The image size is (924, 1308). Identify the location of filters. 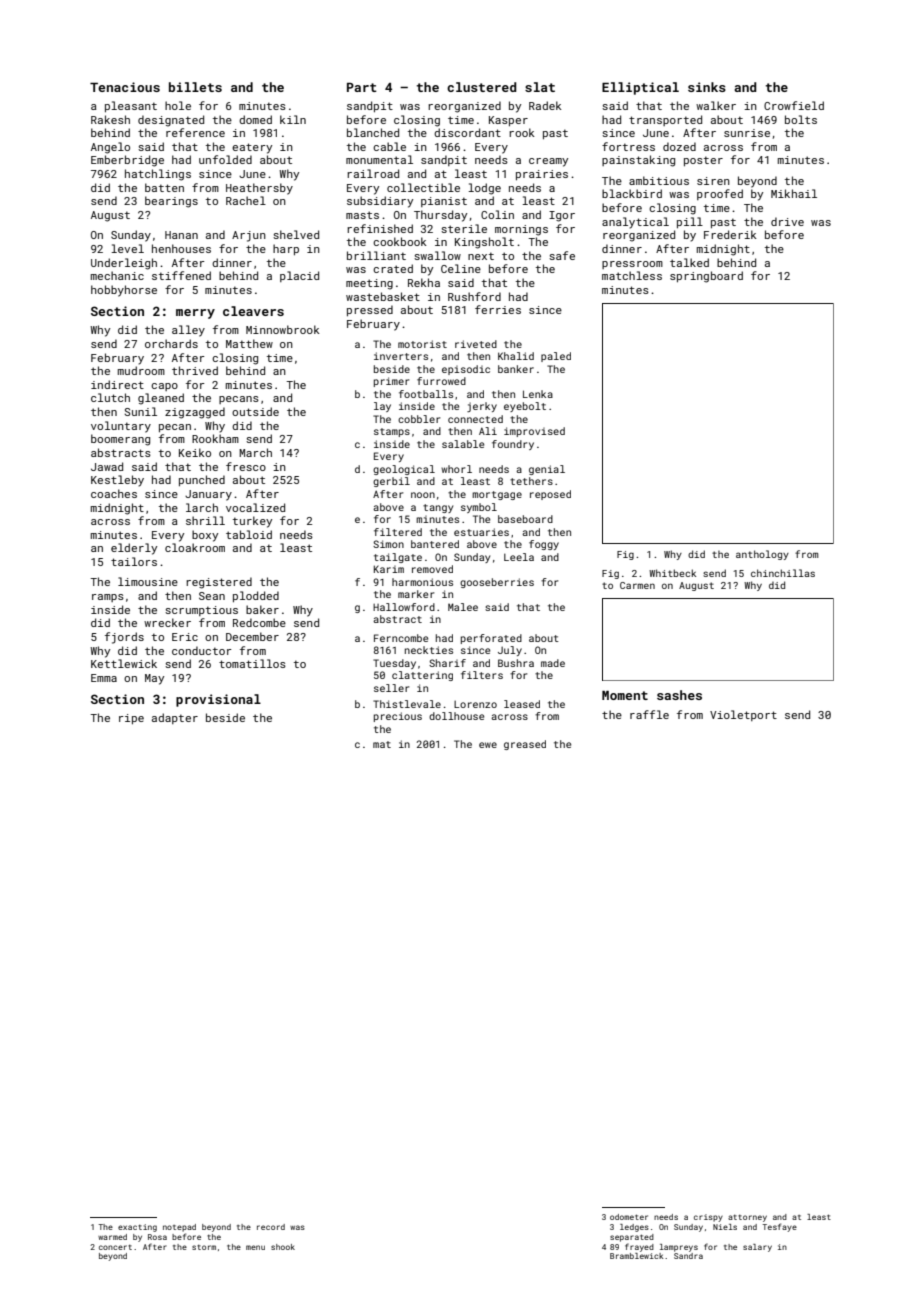
(482, 675).
